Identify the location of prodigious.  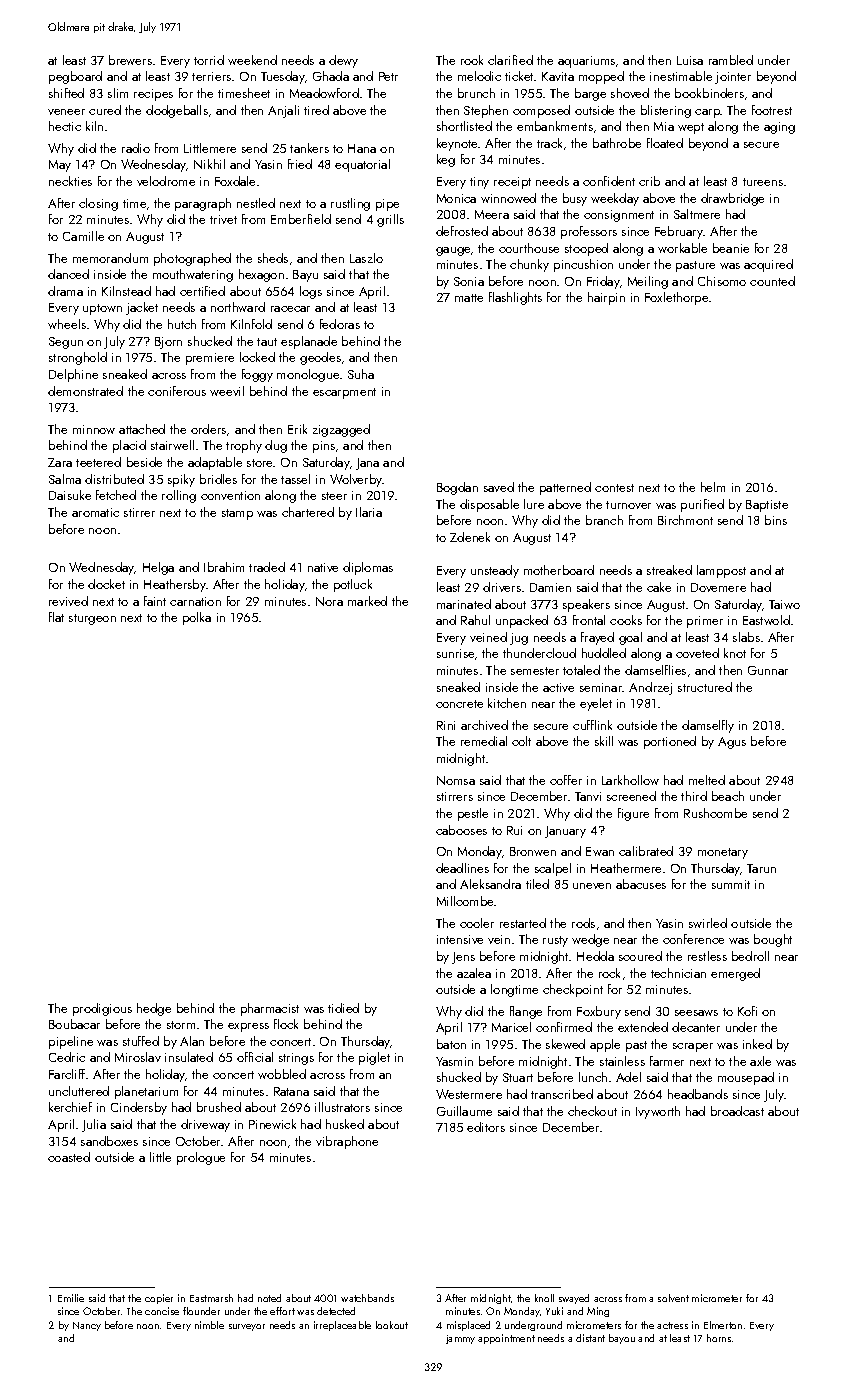
(102, 1009).
